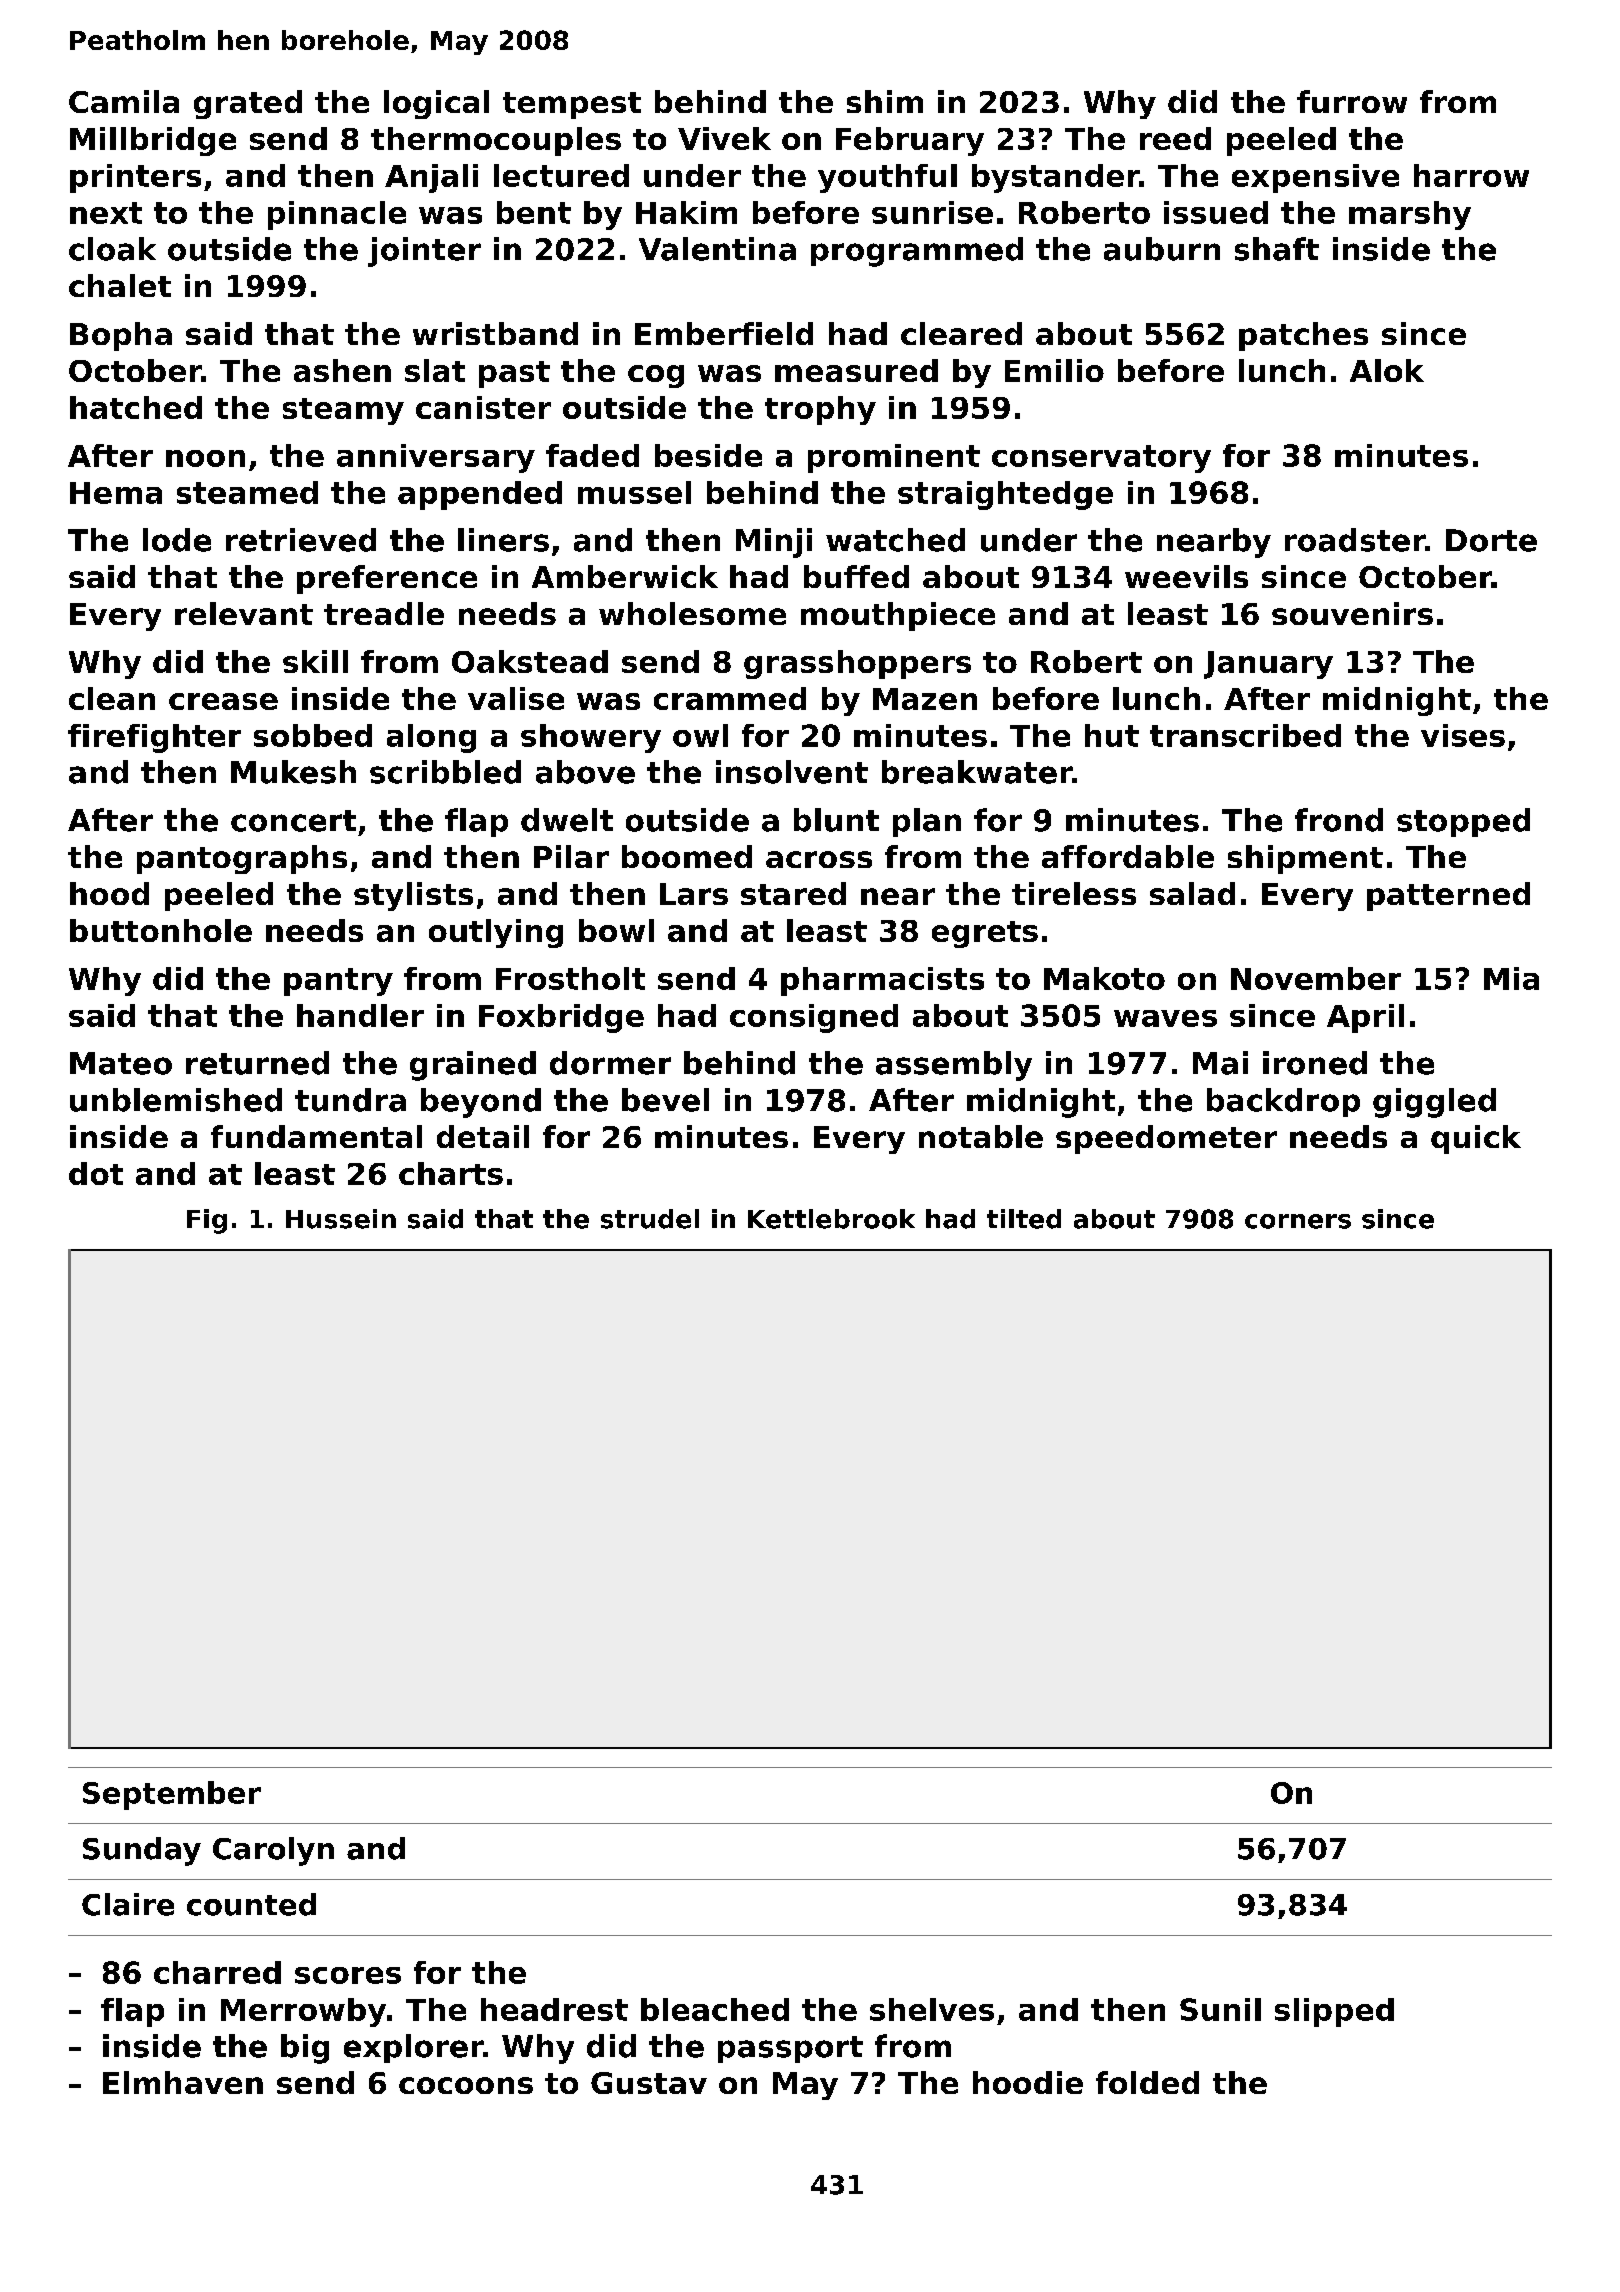  Describe the element at coordinates (1104, 978) in the screenshot. I see `Makoto` at that location.
